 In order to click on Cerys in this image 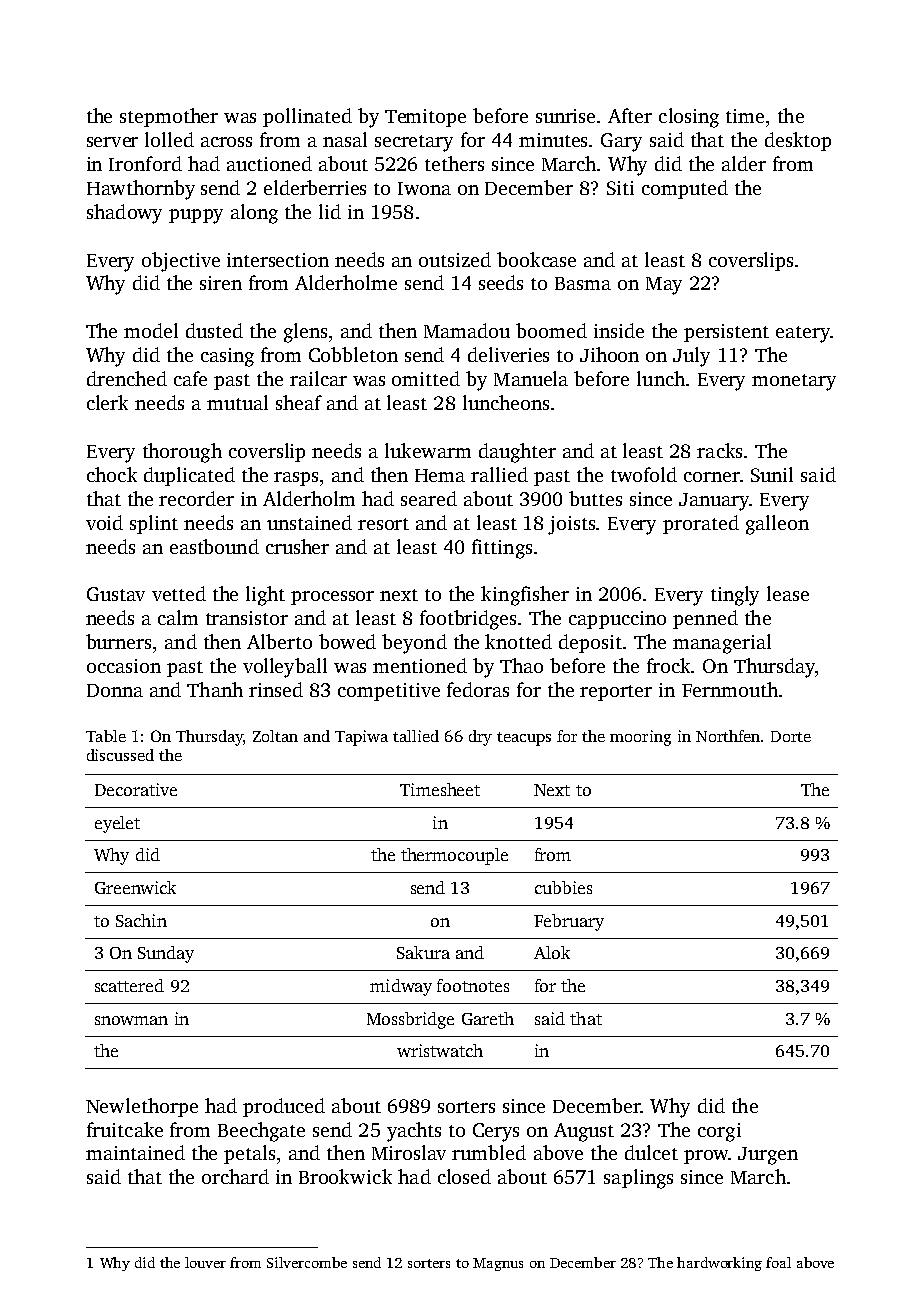, I will do `click(496, 1132)`.
